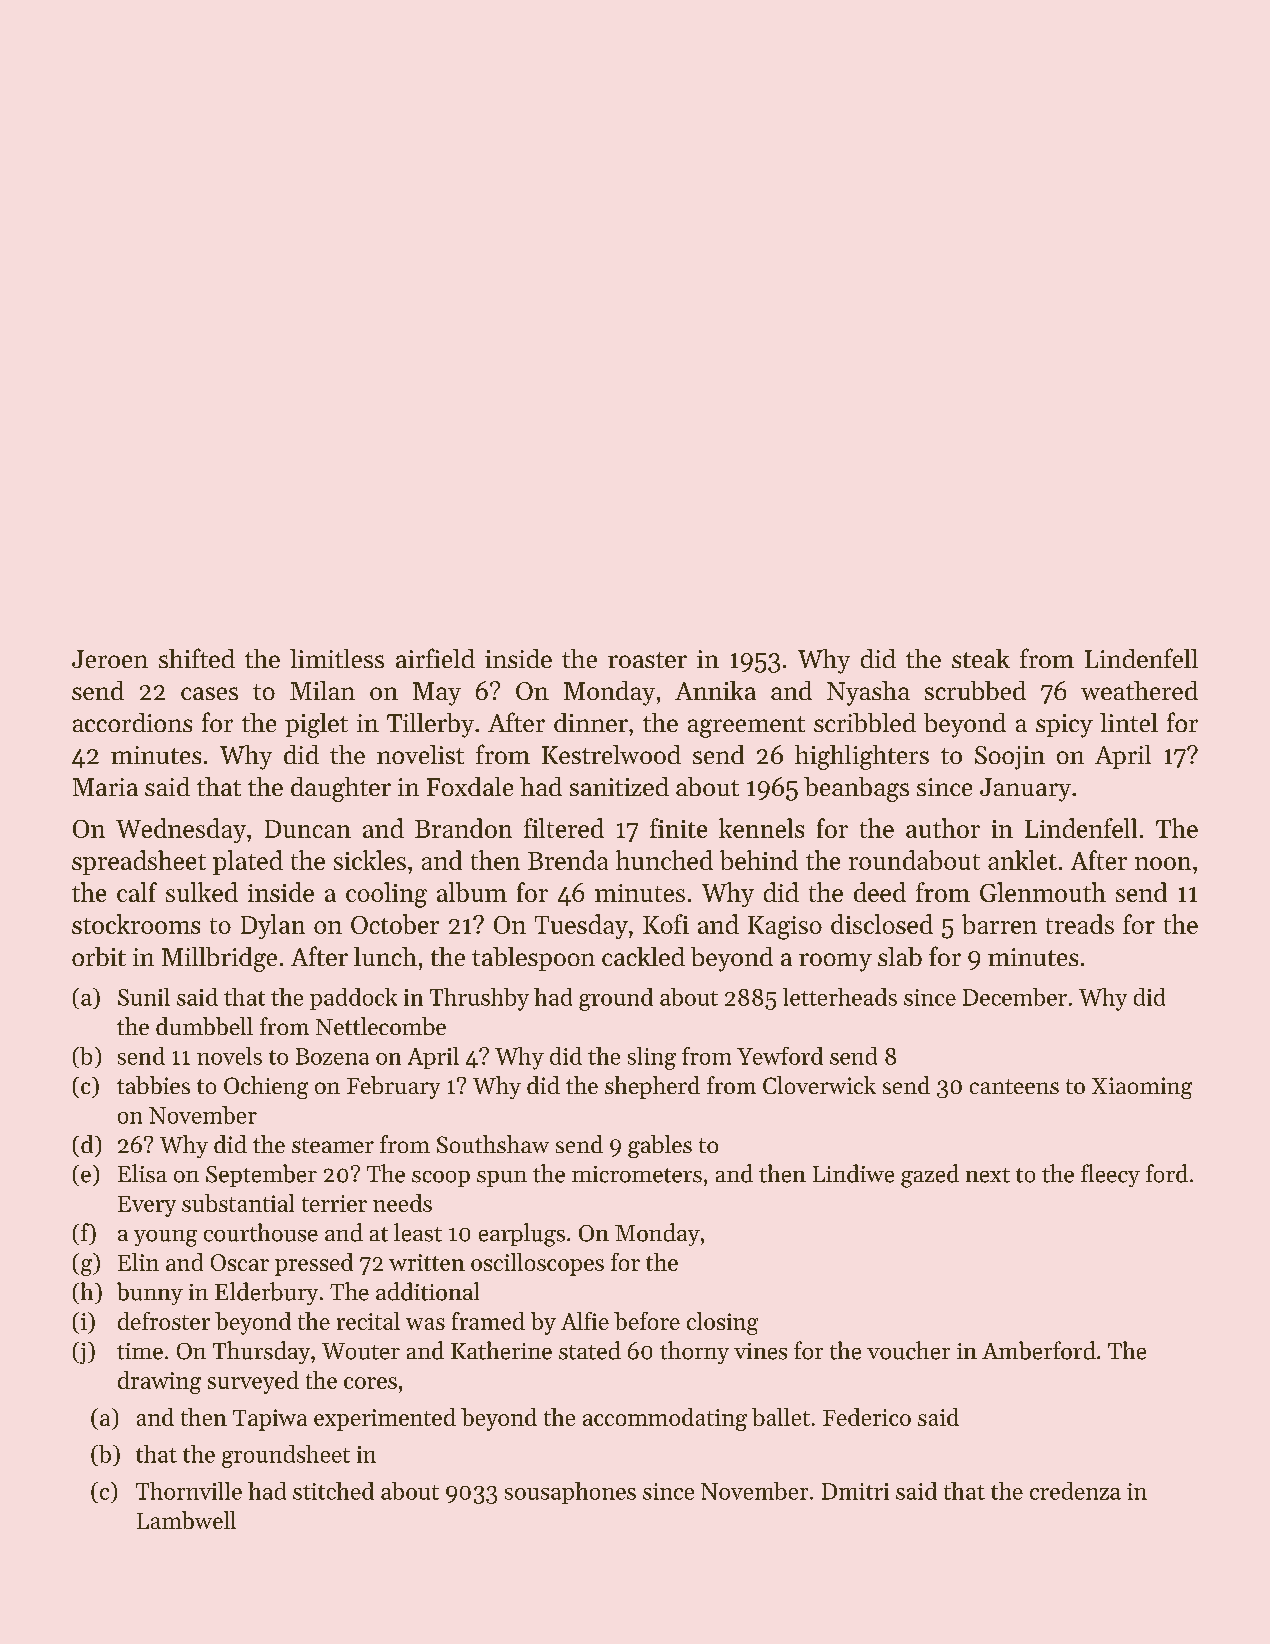 The width and height of the screenshot is (1270, 1644). I want to click on Thornville, so click(189, 1491).
